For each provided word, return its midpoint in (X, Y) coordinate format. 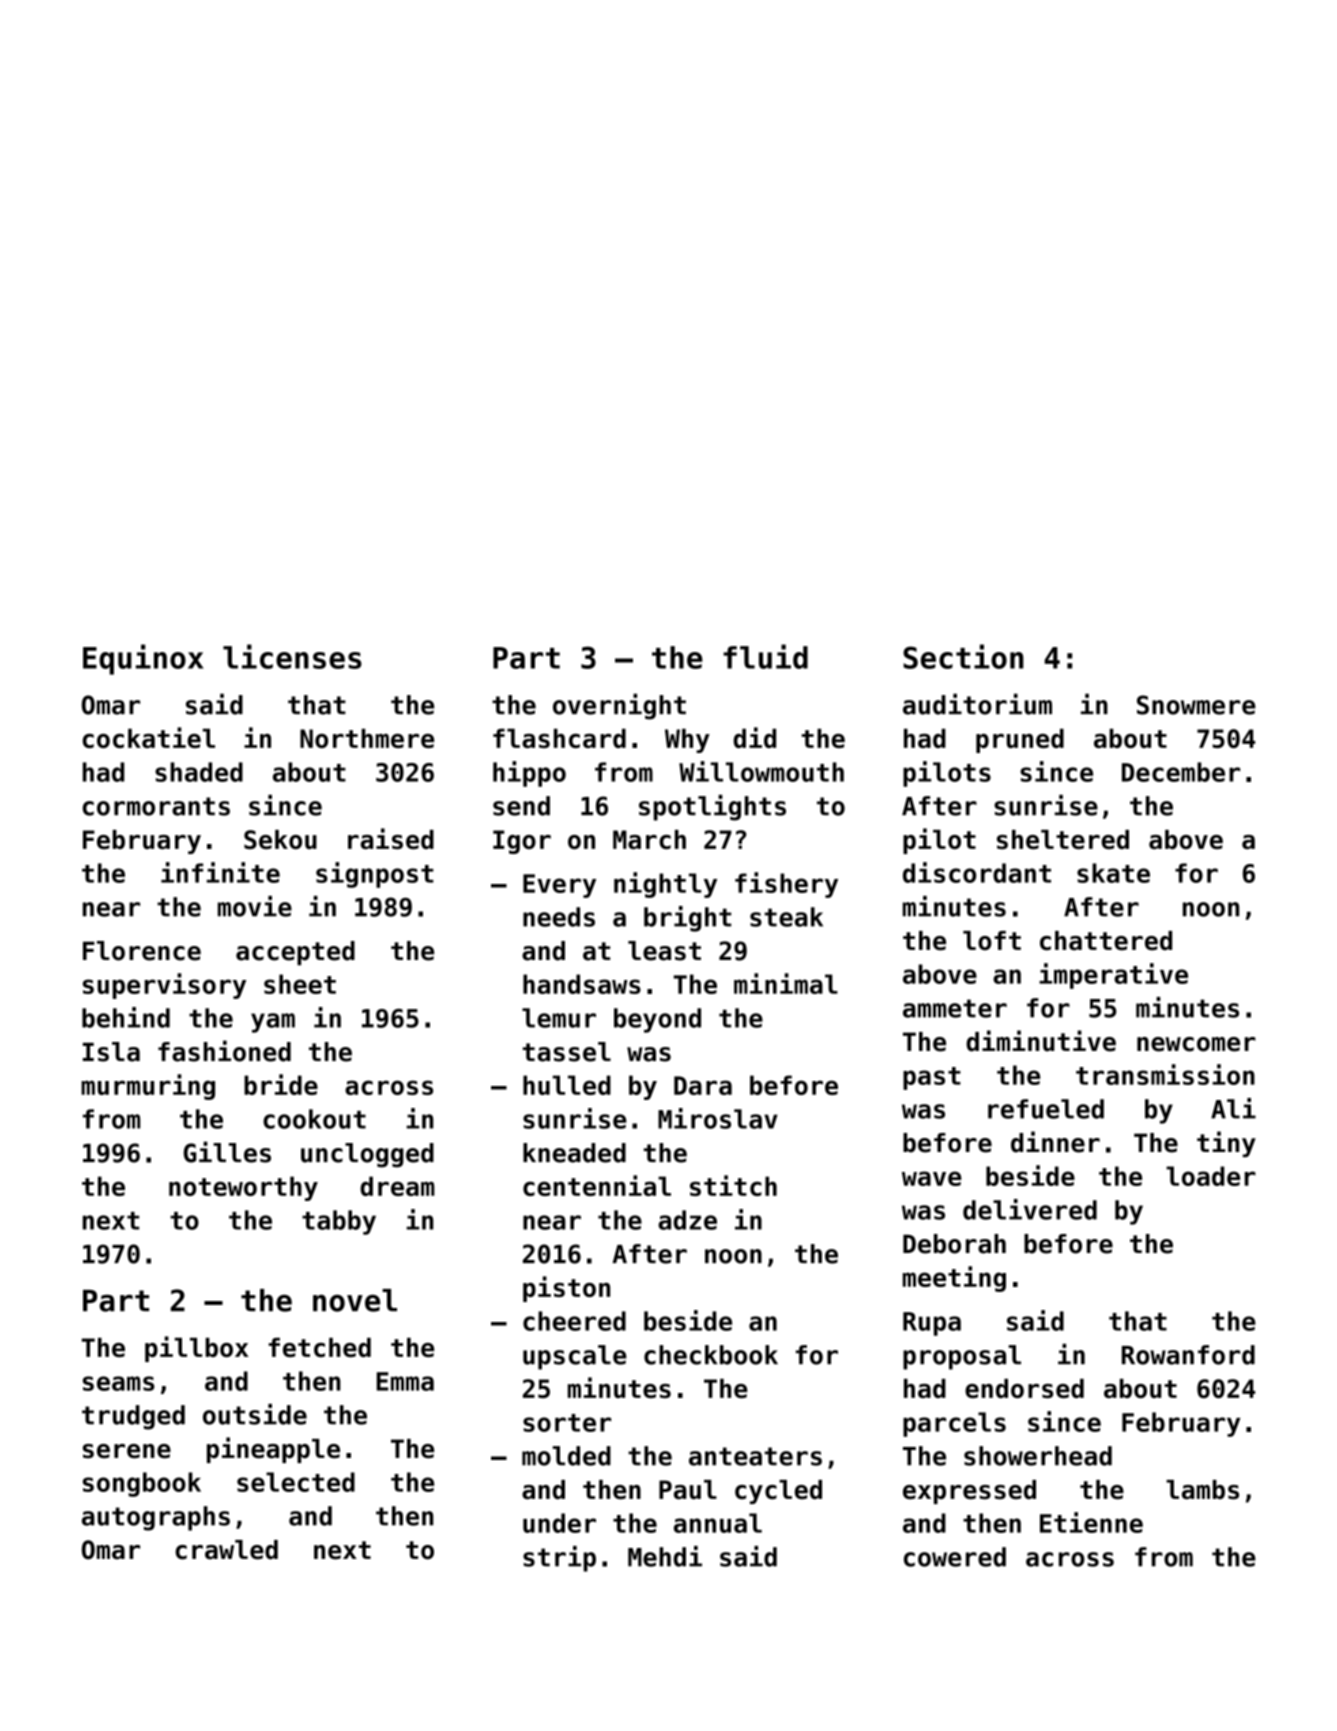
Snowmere (1196, 705)
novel (355, 1300)
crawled (226, 1550)
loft (992, 941)
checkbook (711, 1355)
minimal (786, 983)
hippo (529, 774)
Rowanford (1188, 1355)
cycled (778, 1492)
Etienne (1091, 1522)
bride (281, 1084)
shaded (199, 772)
